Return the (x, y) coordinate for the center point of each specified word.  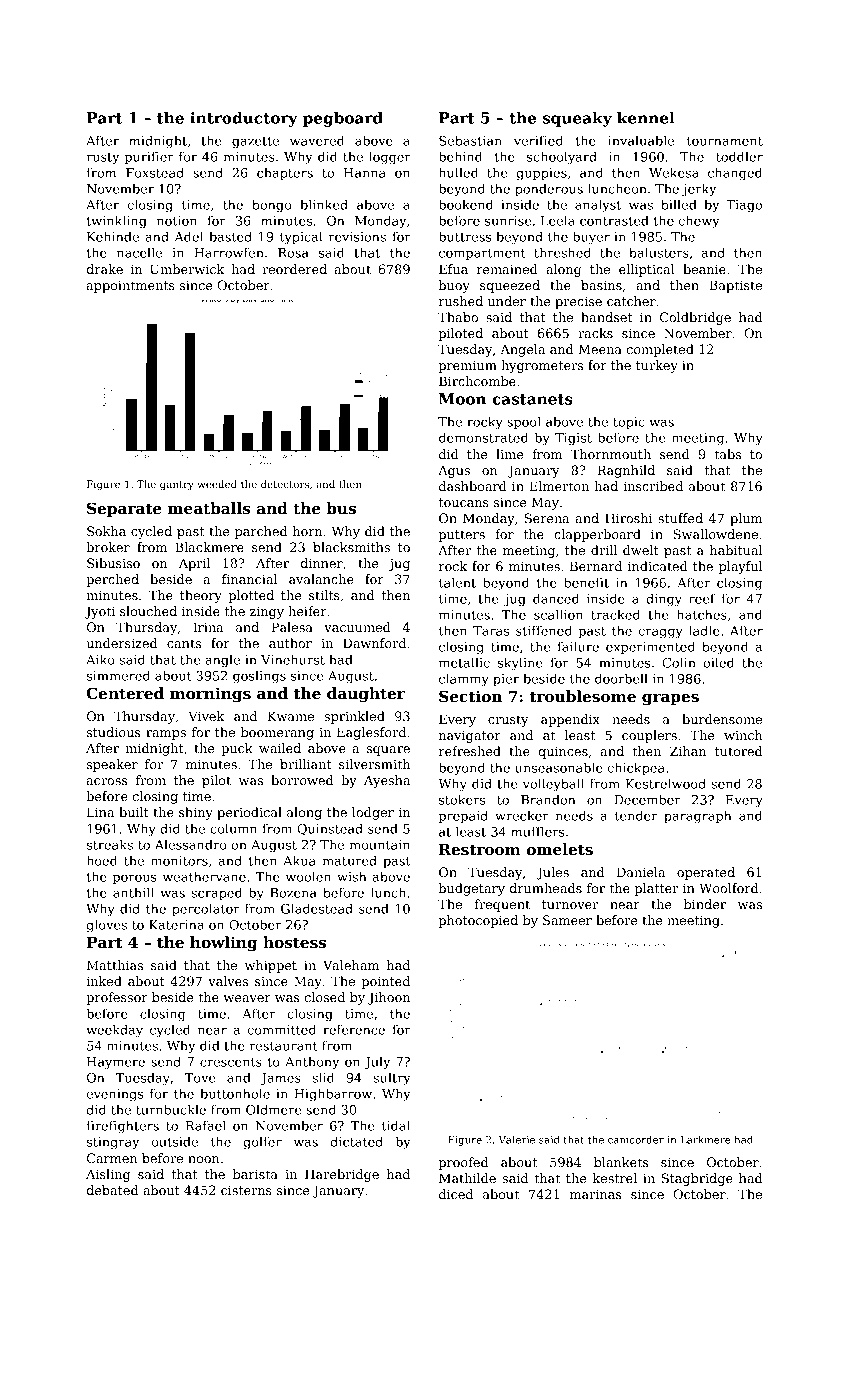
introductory (244, 119)
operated (706, 873)
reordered (294, 269)
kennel (645, 118)
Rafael (206, 1125)
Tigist (573, 439)
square (388, 751)
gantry (176, 486)
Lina (100, 812)
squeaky (577, 119)
